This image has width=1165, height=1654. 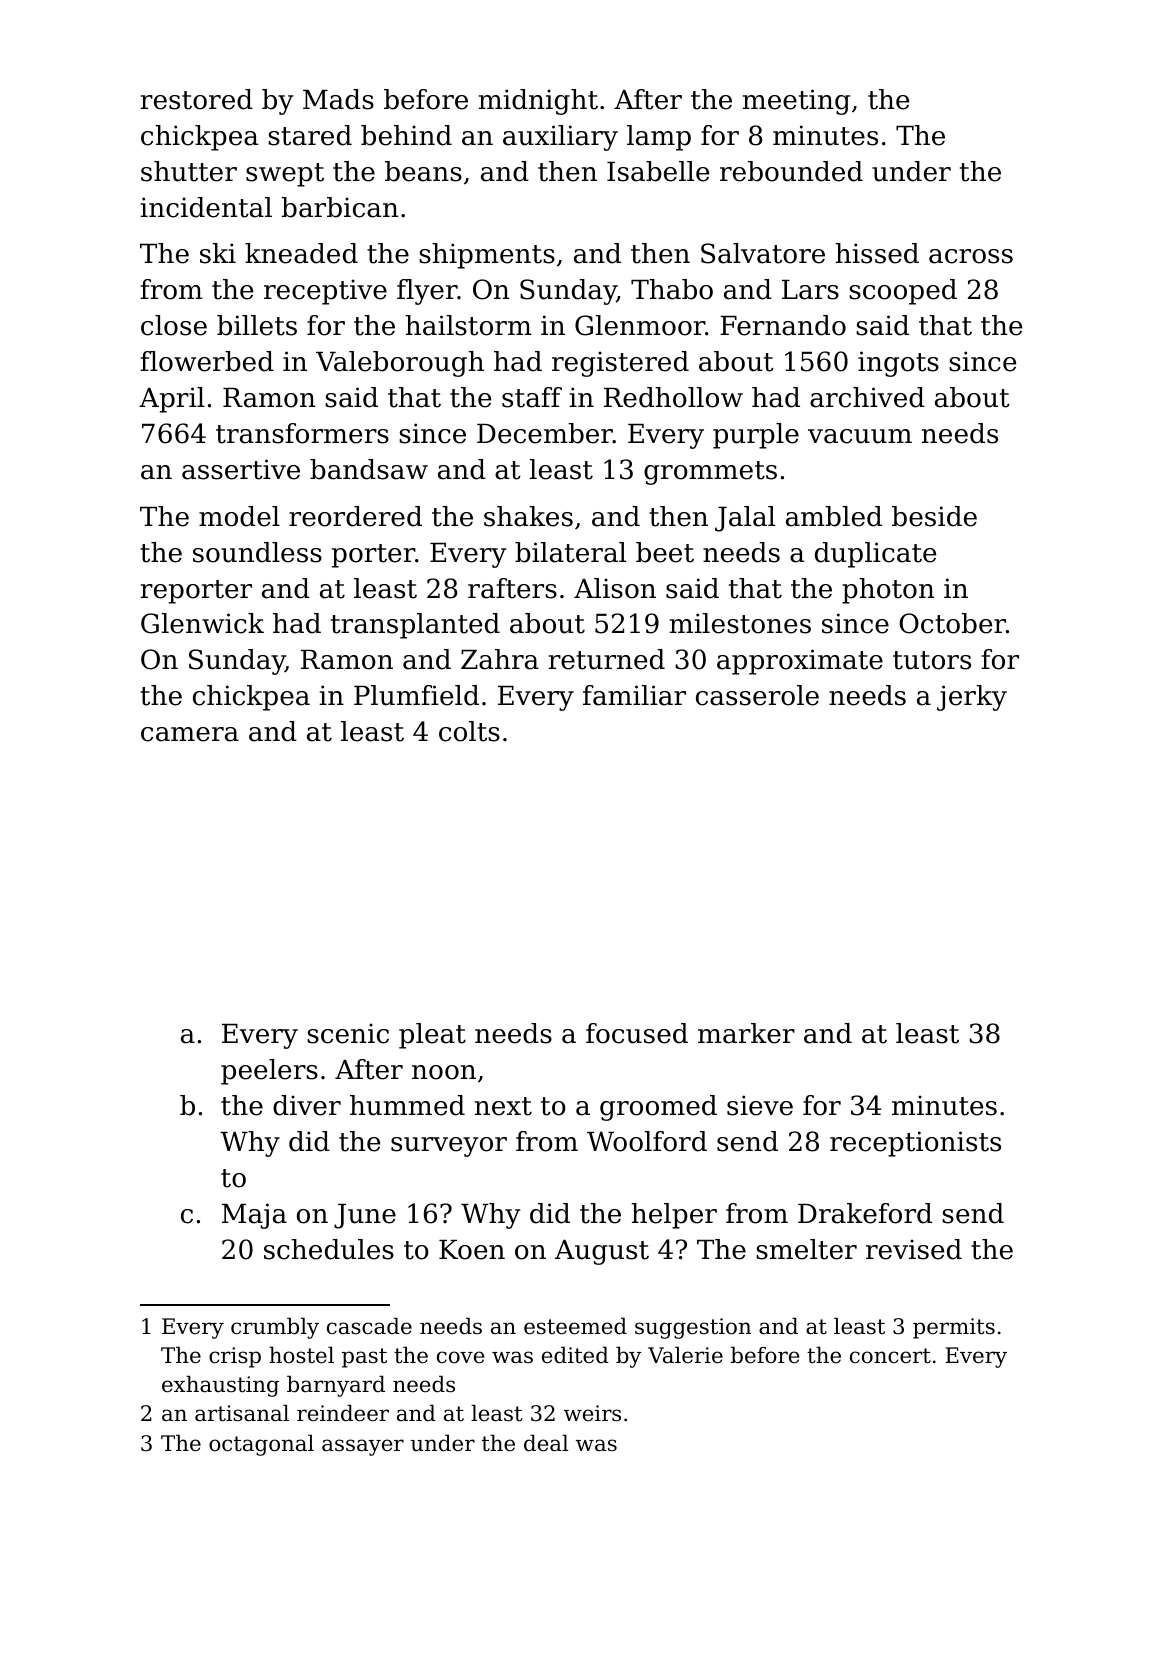 What do you see at coordinates (746, 1033) in the image?
I see `marker` at bounding box center [746, 1033].
